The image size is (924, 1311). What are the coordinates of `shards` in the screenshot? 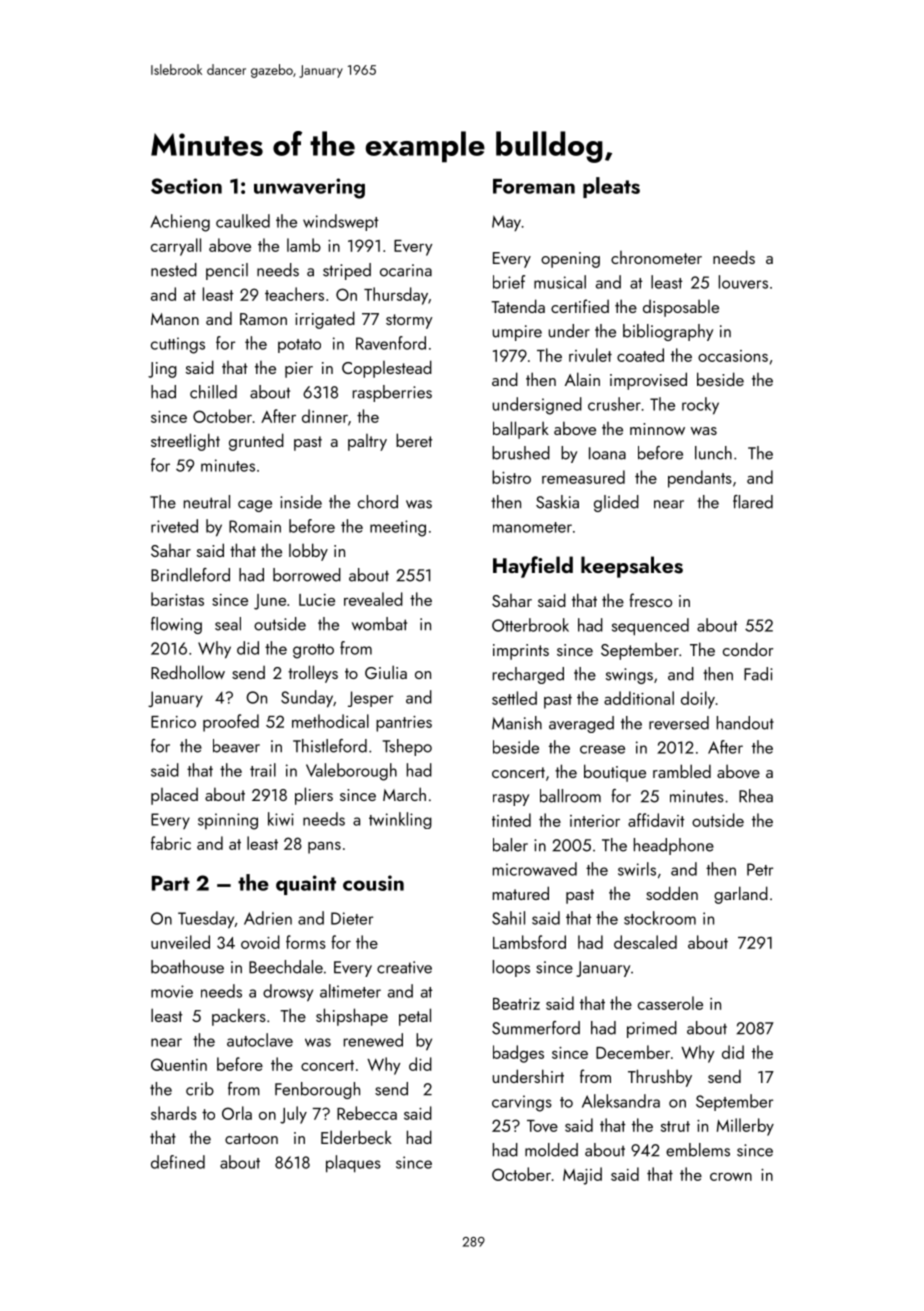 It's located at (174, 1113).
